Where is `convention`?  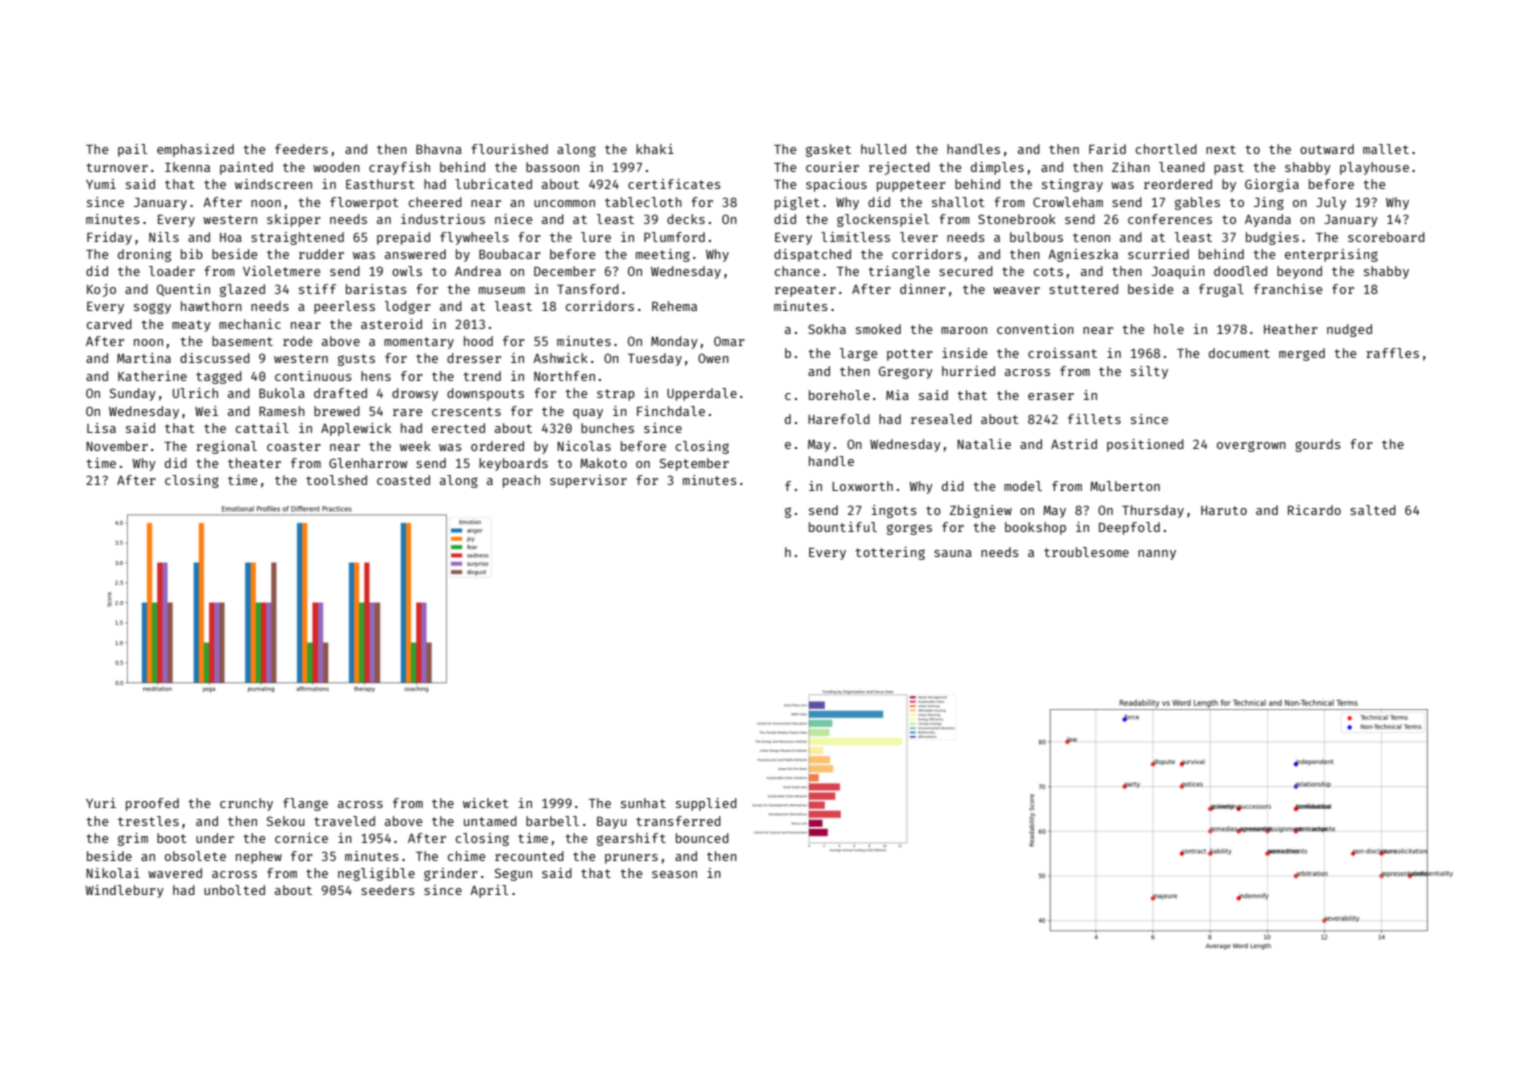 convention is located at coordinates (1035, 329).
